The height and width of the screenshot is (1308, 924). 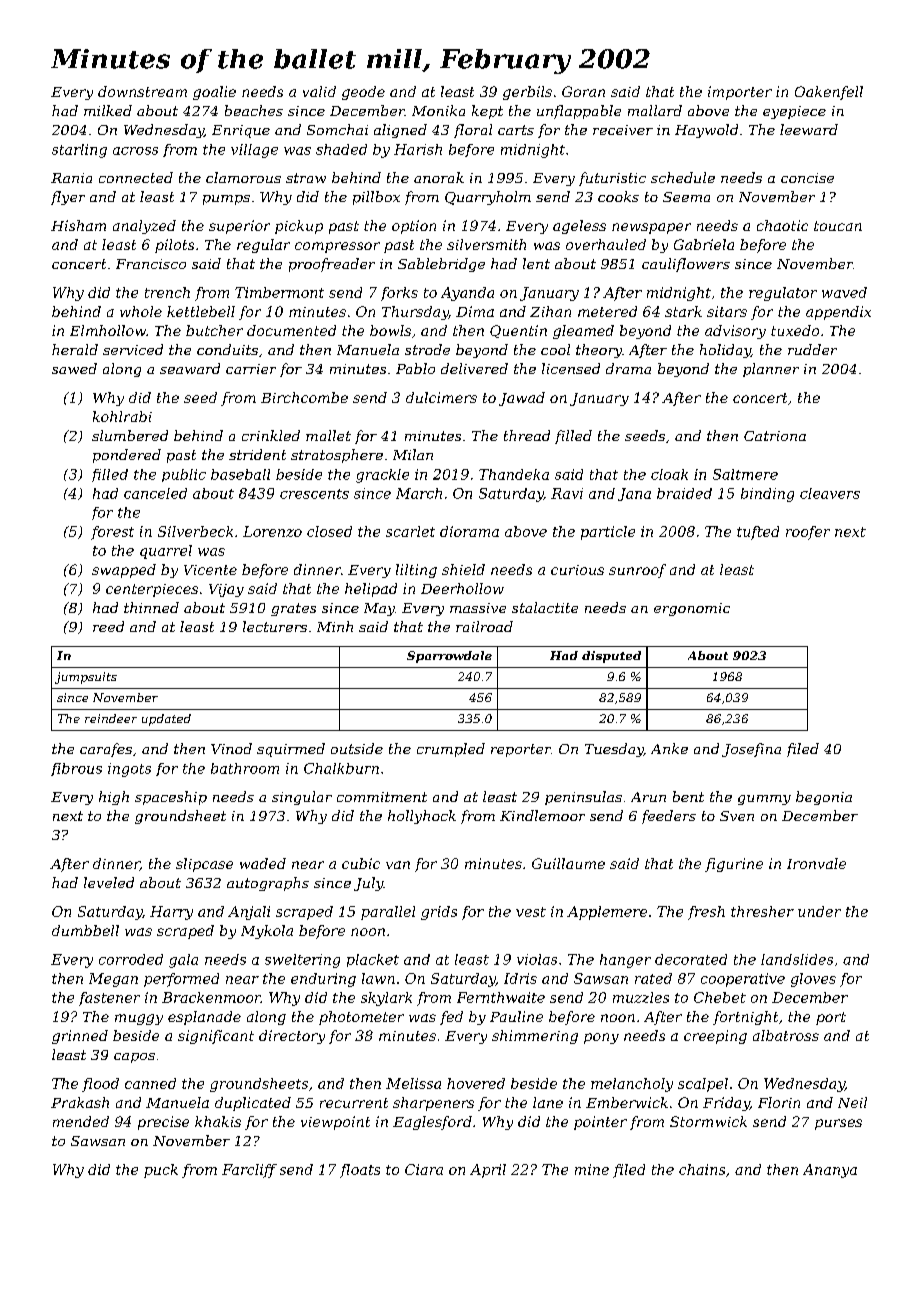 What do you see at coordinates (655, 110) in the screenshot?
I see `mallard` at bounding box center [655, 110].
